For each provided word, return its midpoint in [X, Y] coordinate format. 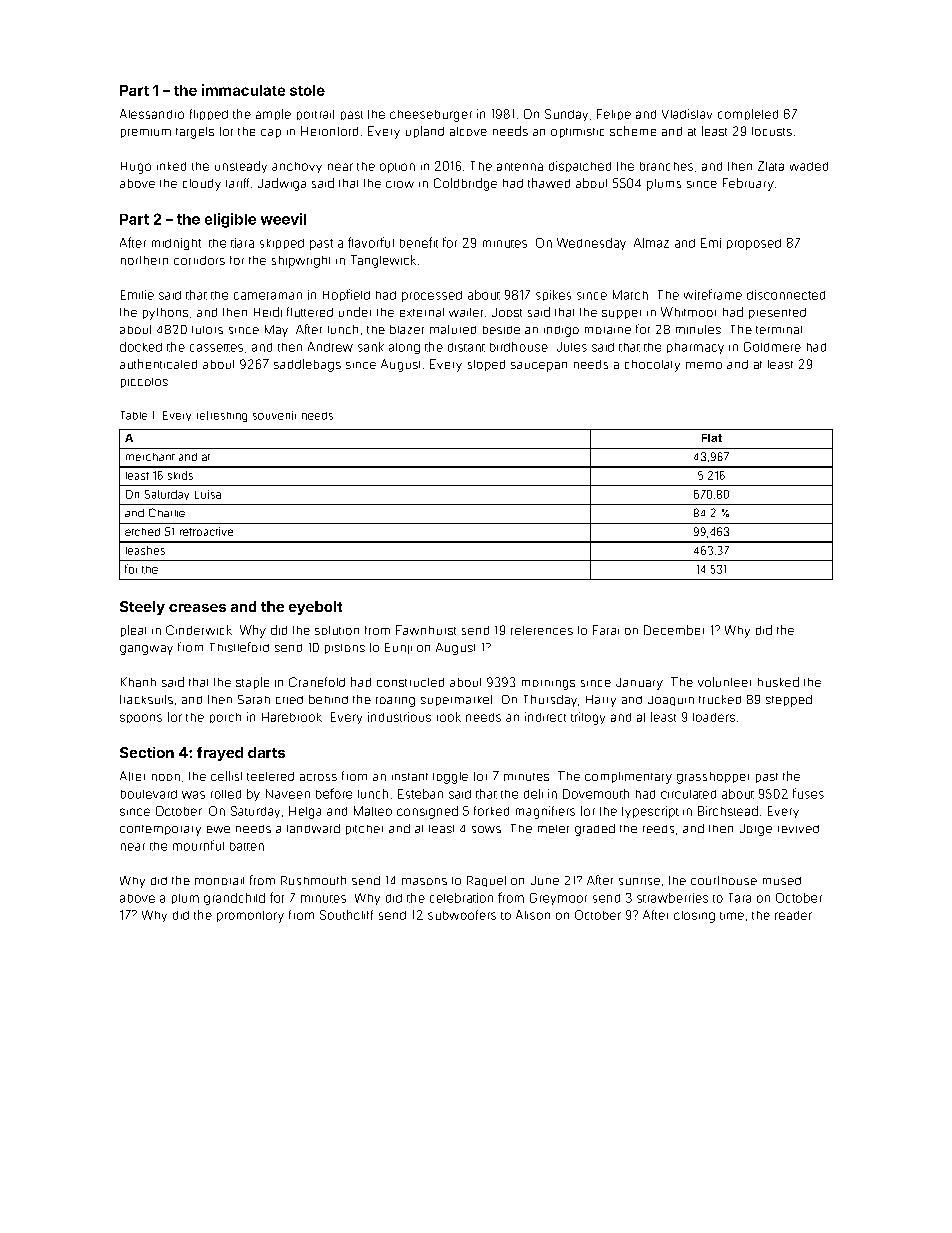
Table [134, 415]
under [355, 312]
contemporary [160, 830]
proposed [754, 244]
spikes [553, 295]
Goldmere [772, 347]
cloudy [202, 185]
